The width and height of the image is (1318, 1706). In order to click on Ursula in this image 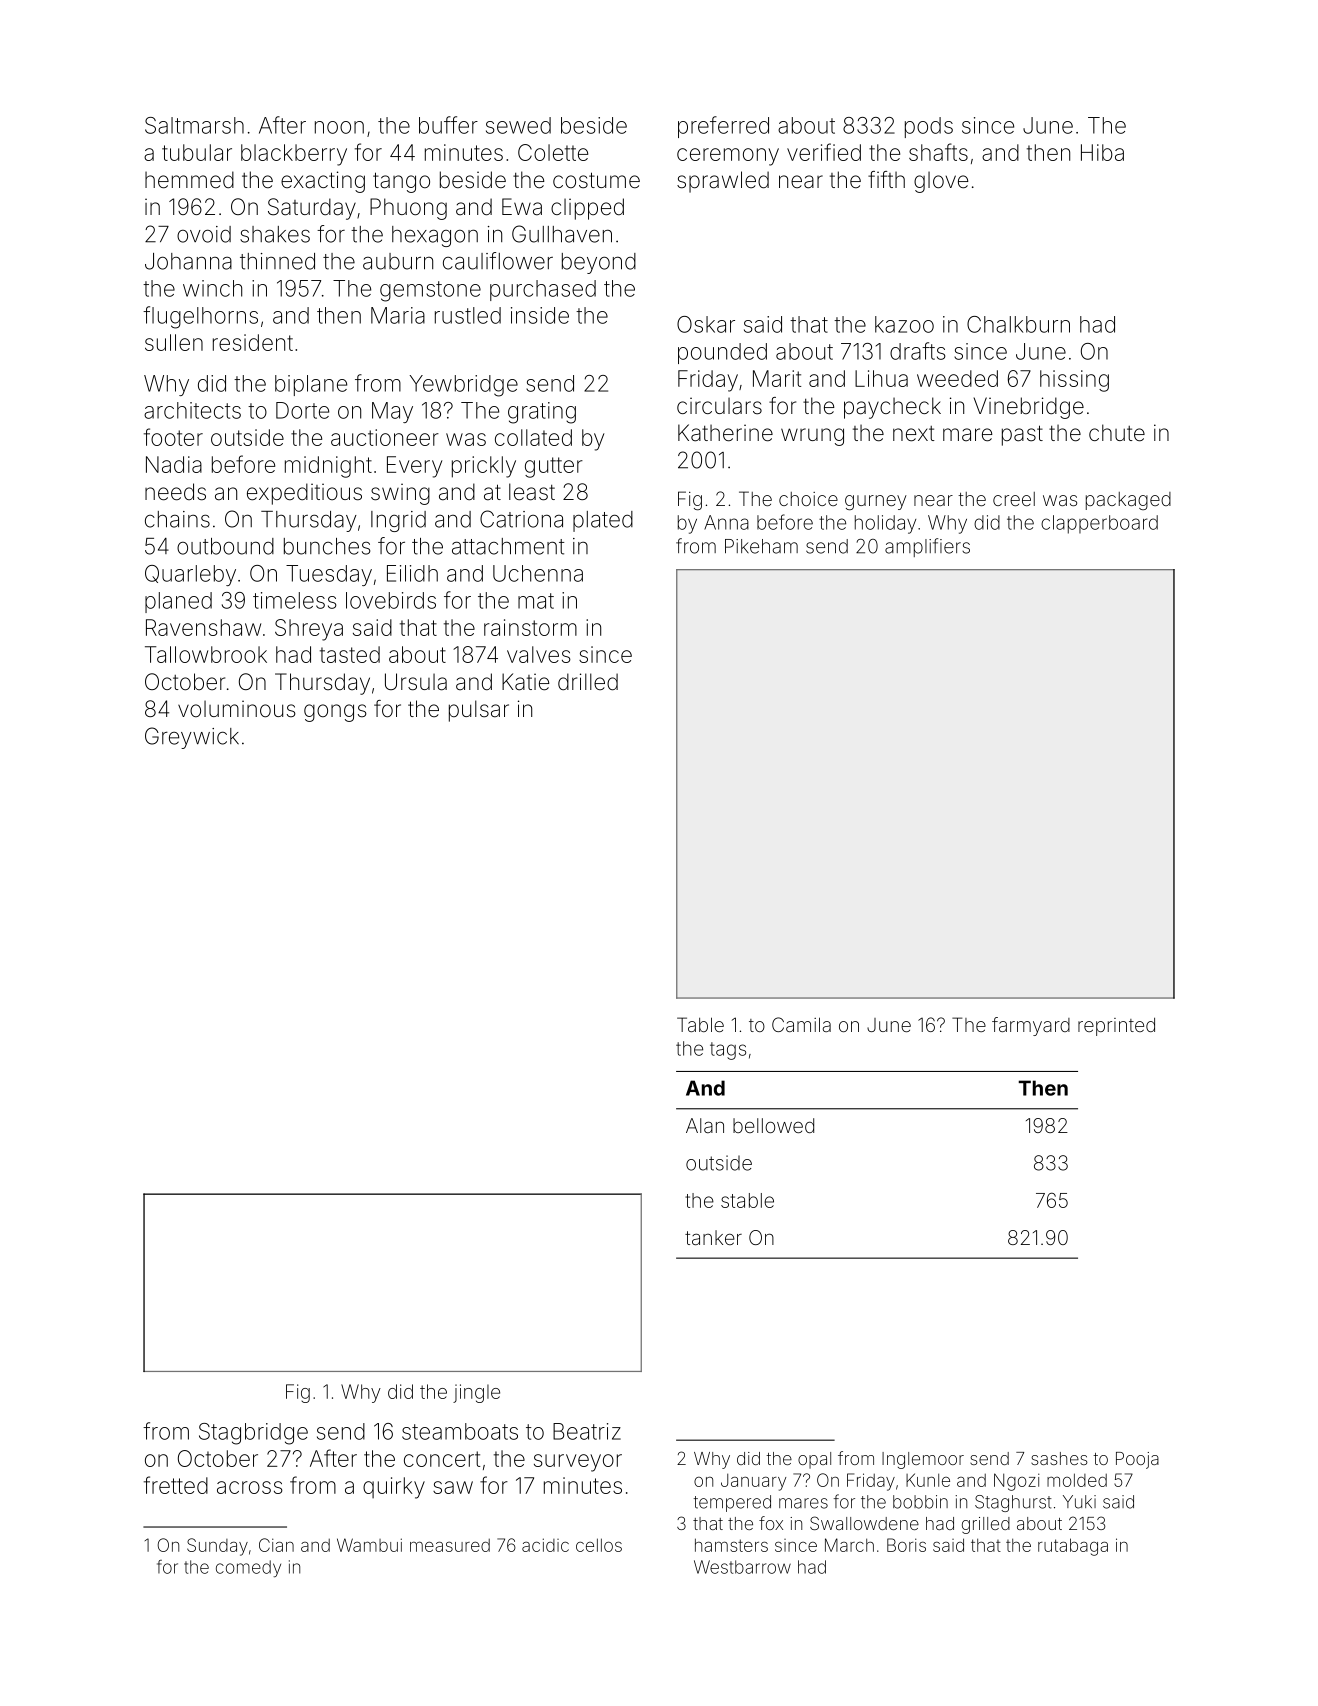, I will do `click(416, 682)`.
